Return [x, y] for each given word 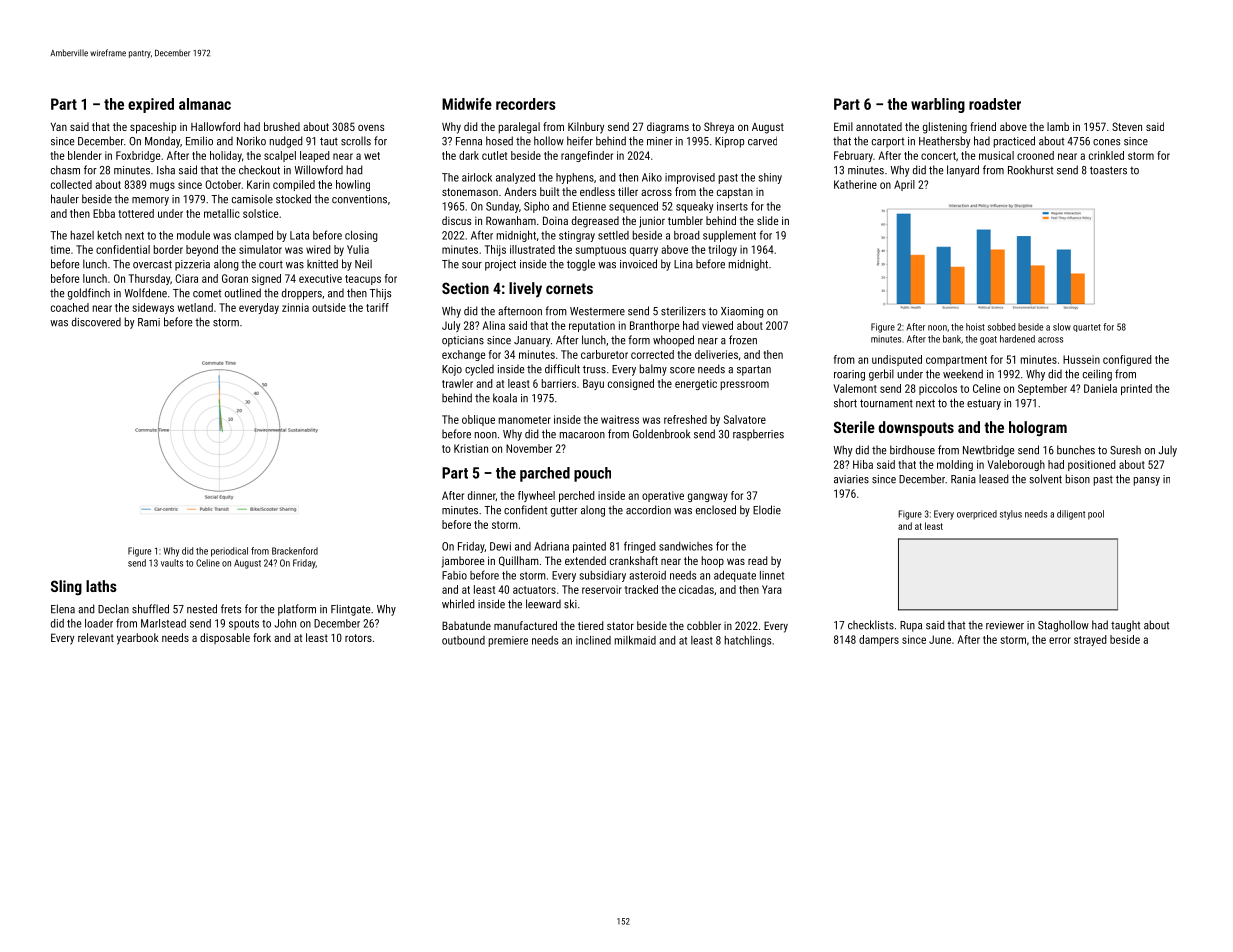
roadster [995, 104]
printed [1136, 389]
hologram [1038, 429]
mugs [162, 186]
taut [329, 141]
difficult [562, 369]
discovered [96, 322]
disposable [225, 638]
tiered [591, 625]
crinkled [1106, 155]
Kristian [471, 448]
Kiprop [729, 142]
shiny [770, 178]
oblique [478, 420]
